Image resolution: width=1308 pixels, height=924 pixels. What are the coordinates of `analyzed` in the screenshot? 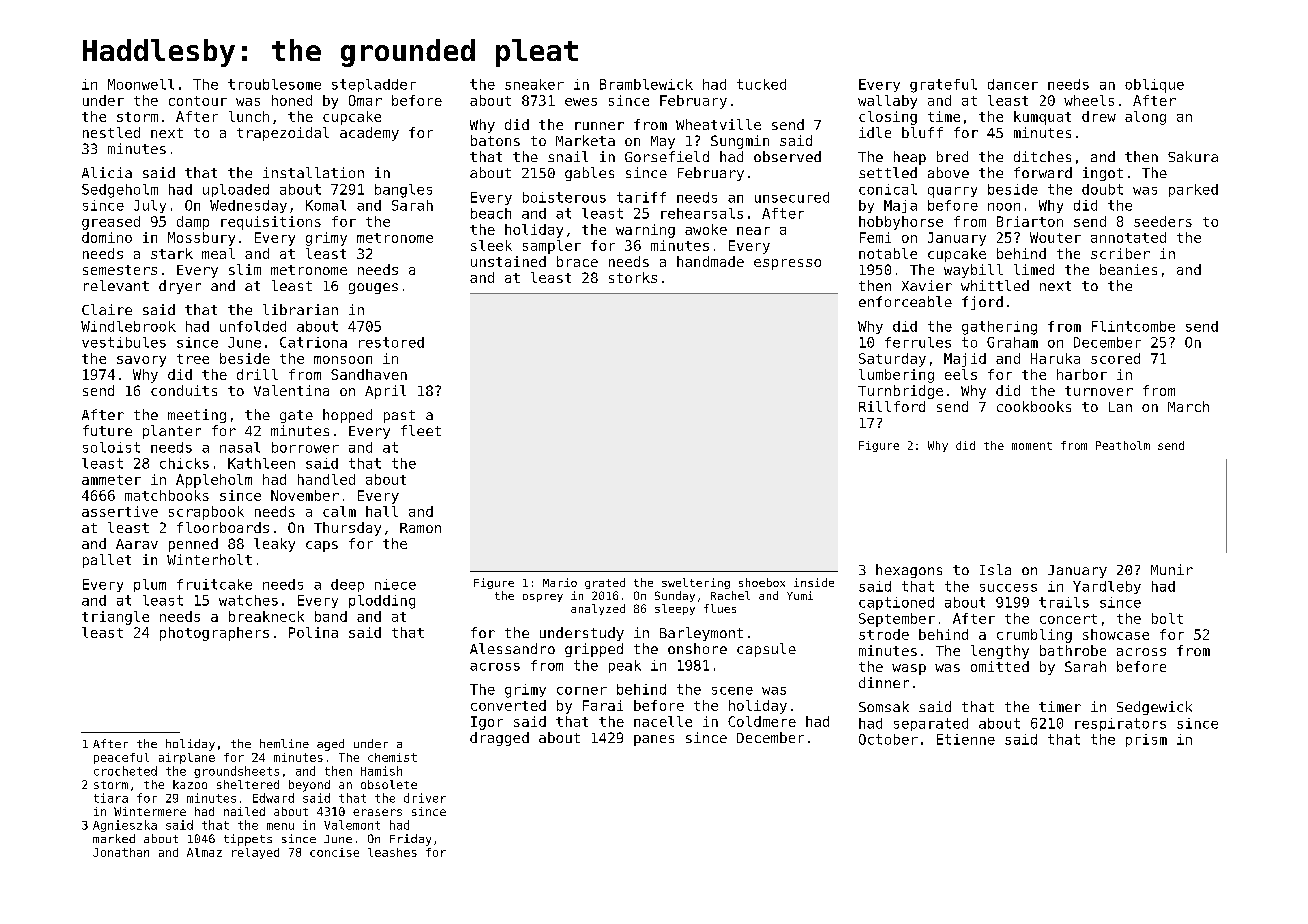 It's located at (598, 609).
